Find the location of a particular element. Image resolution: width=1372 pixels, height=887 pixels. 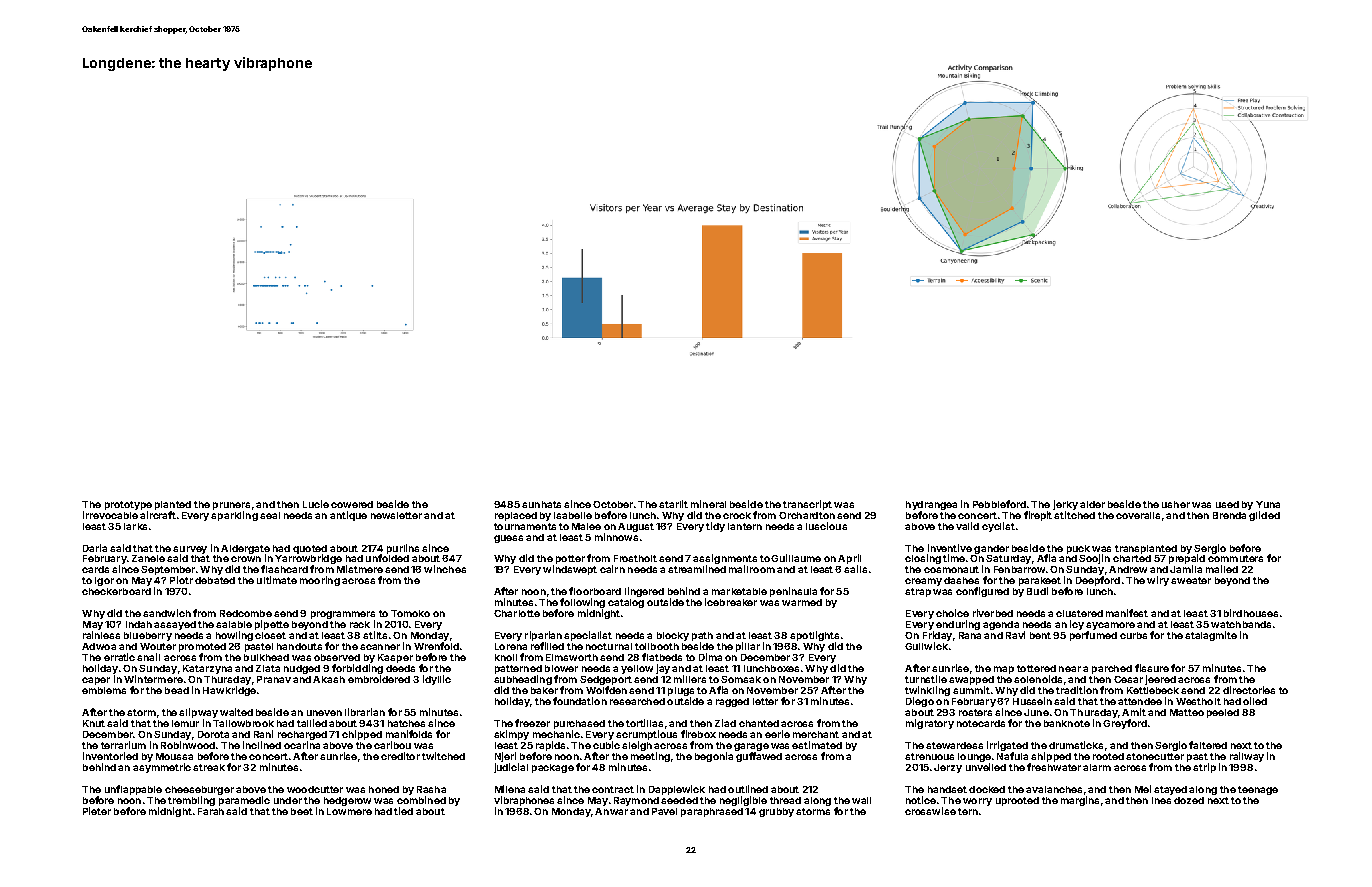

chanted is located at coordinates (759, 723).
